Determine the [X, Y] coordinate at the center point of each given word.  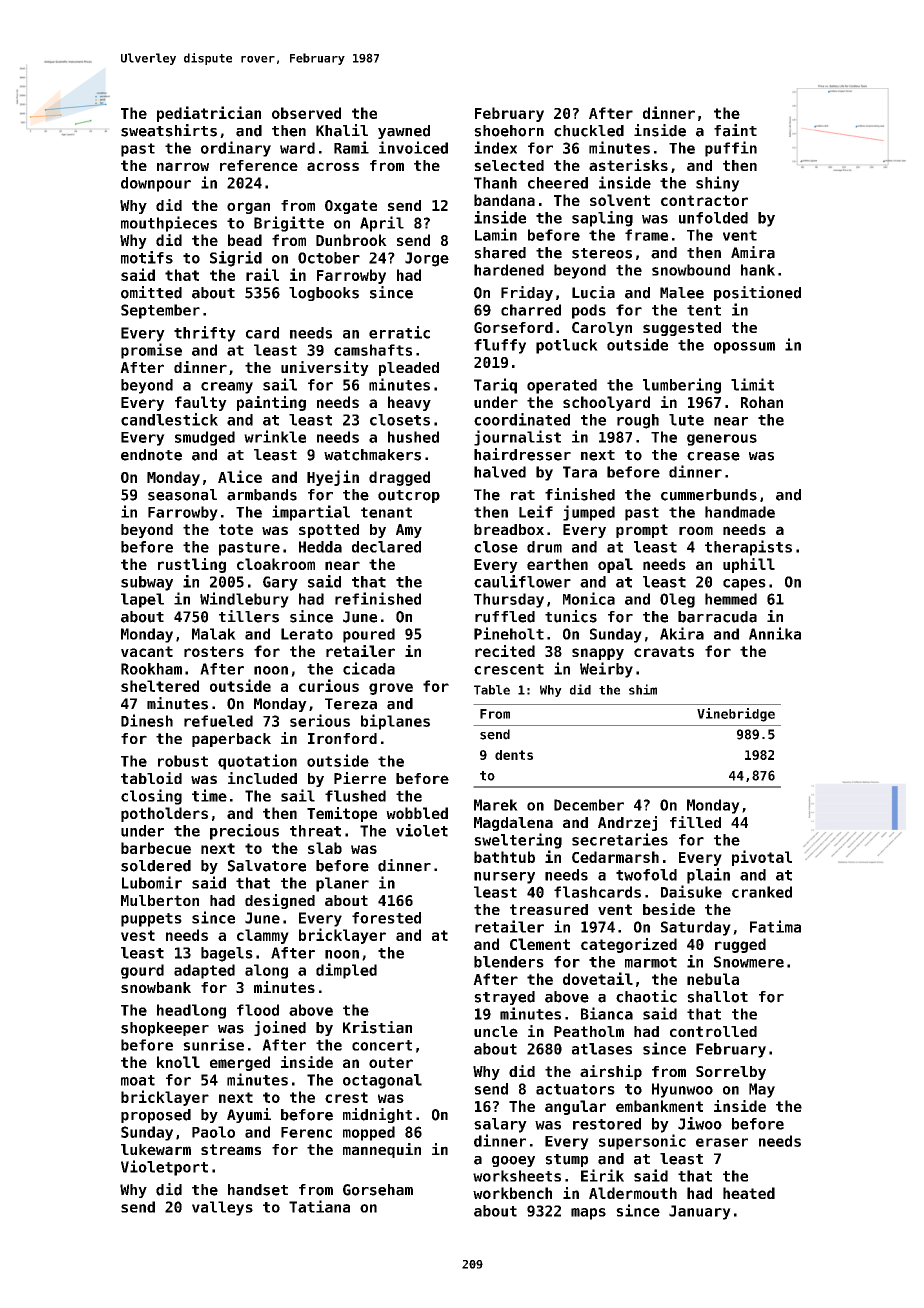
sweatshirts [169, 130]
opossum [744, 348]
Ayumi [249, 1115]
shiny [718, 184]
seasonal [182, 495]
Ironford [342, 738]
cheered [558, 183]
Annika [775, 633]
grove [391, 689]
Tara [580, 472]
